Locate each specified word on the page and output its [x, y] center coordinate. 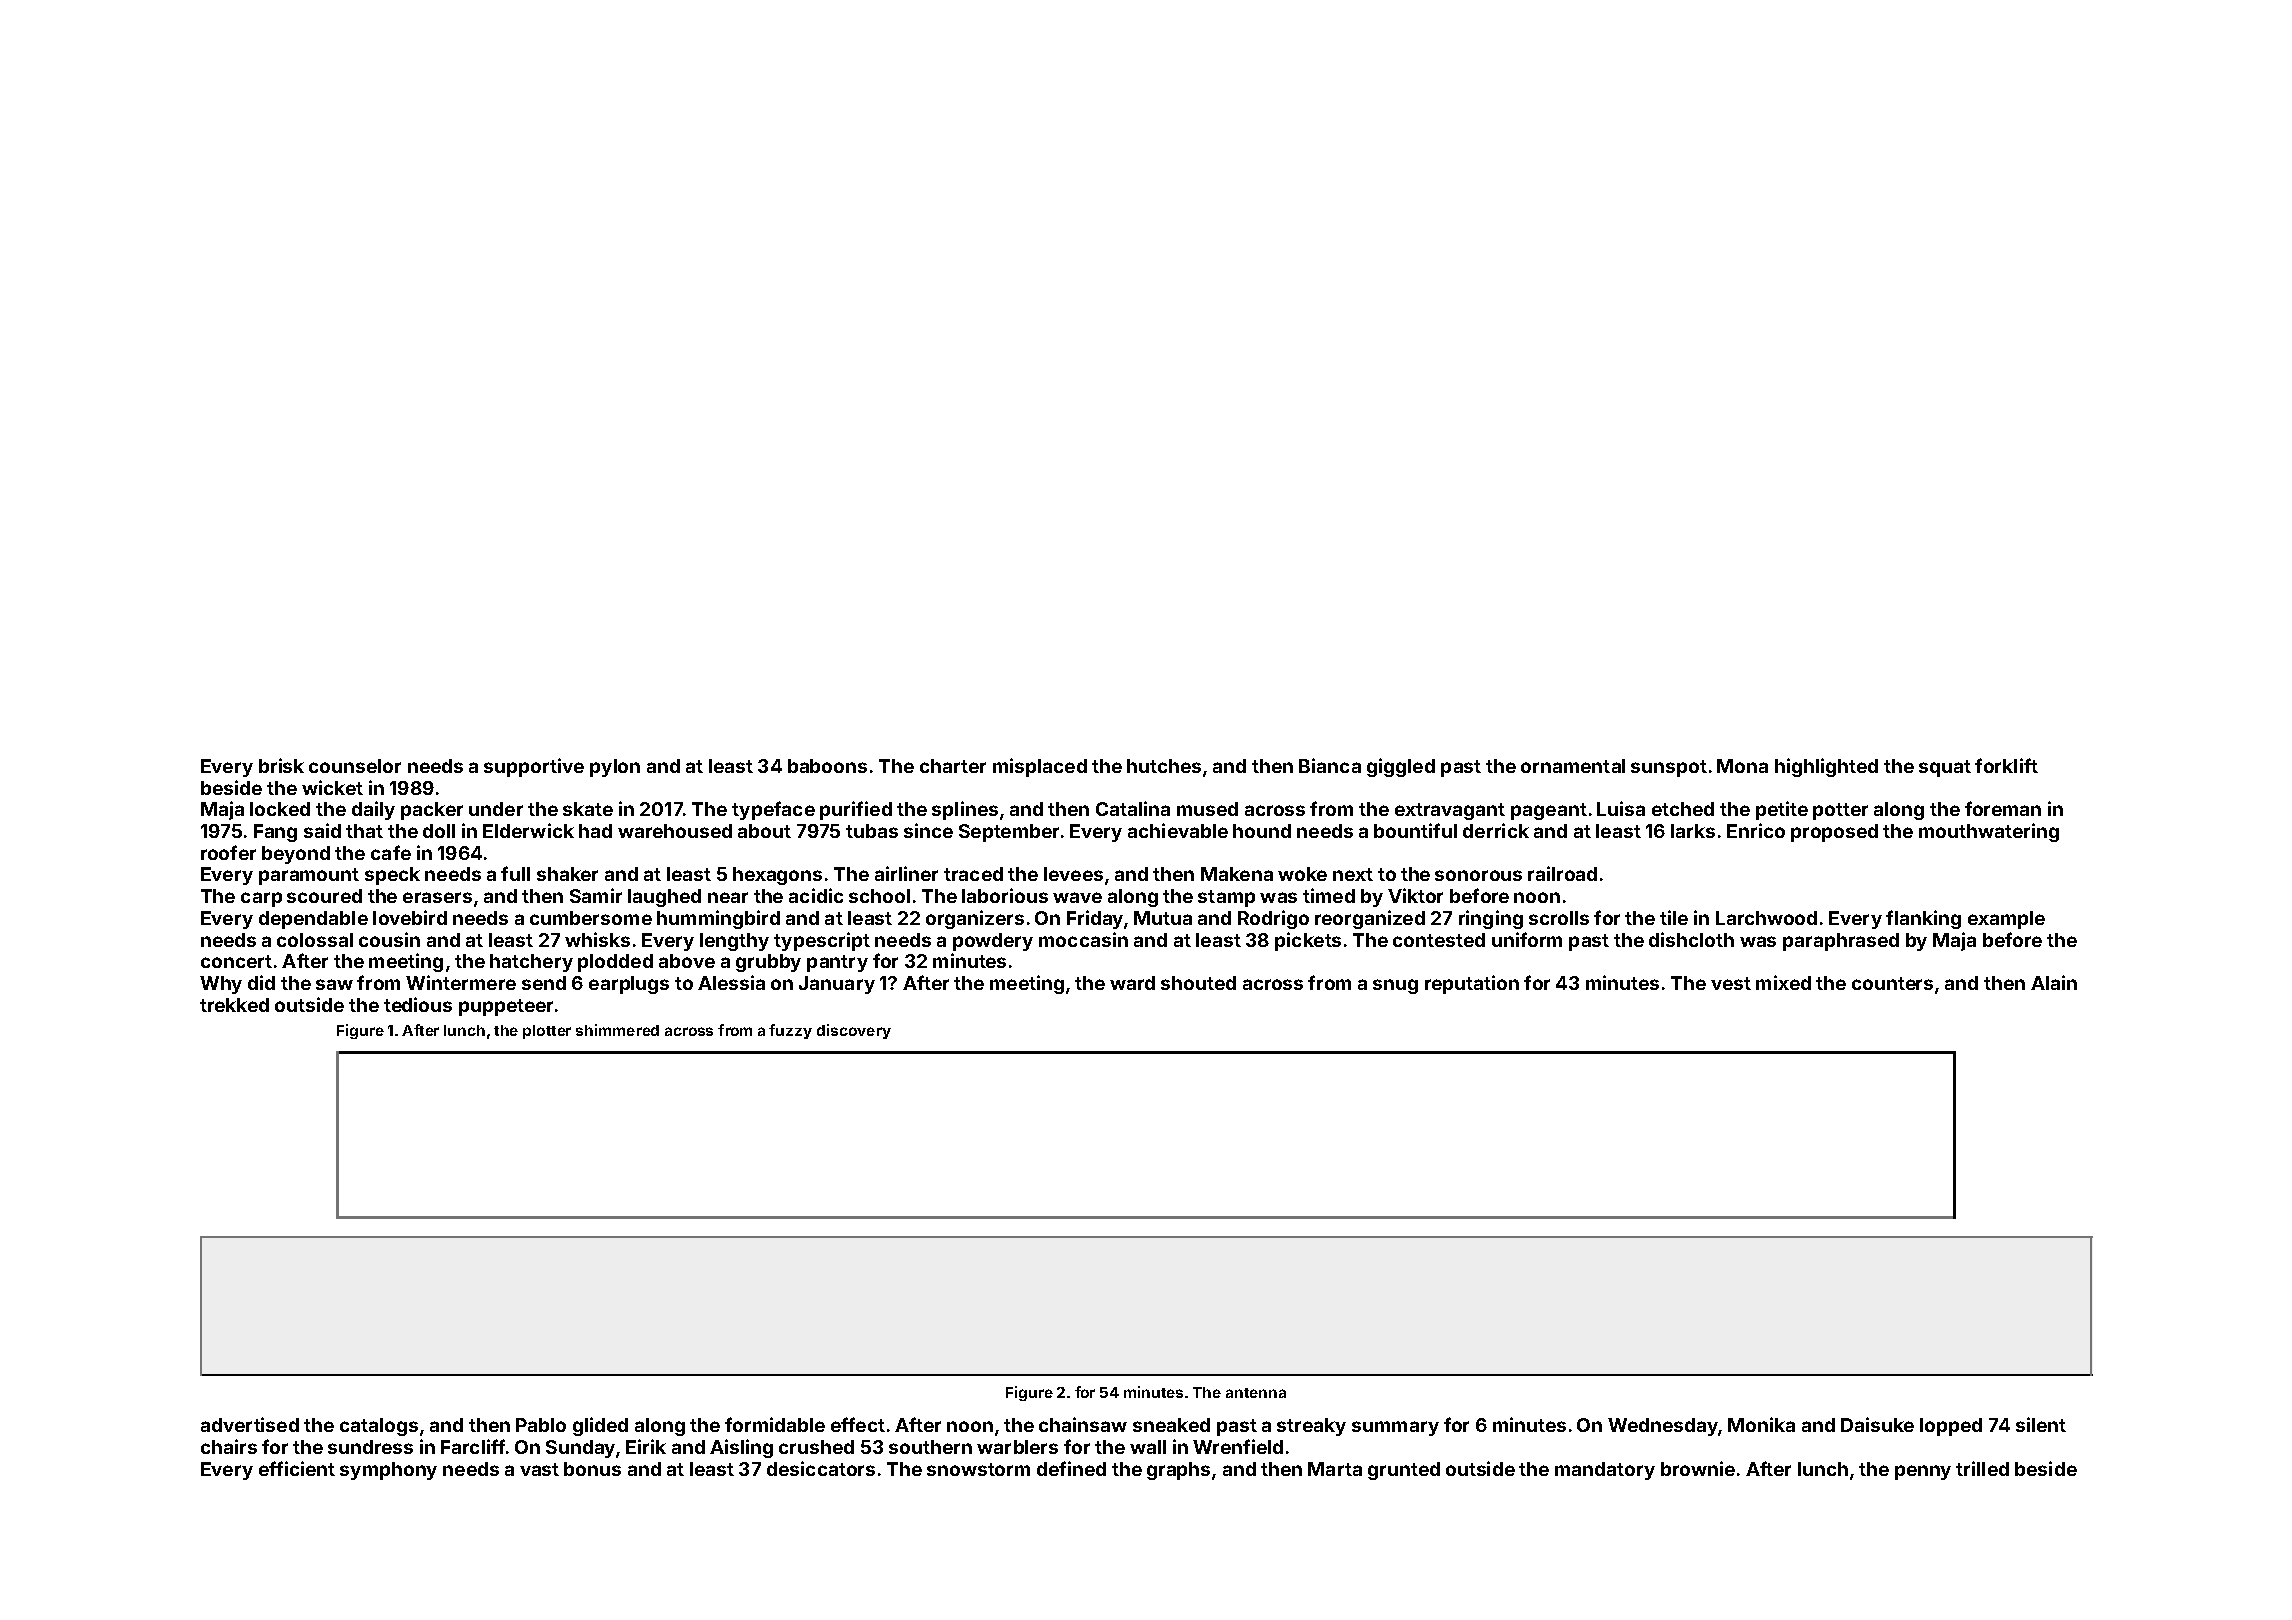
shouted [1198, 983]
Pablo [541, 1425]
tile [1674, 917]
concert [236, 961]
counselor [355, 766]
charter [953, 766]
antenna [1256, 1393]
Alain [2054, 982]
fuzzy [790, 1031]
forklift [2006, 765]
